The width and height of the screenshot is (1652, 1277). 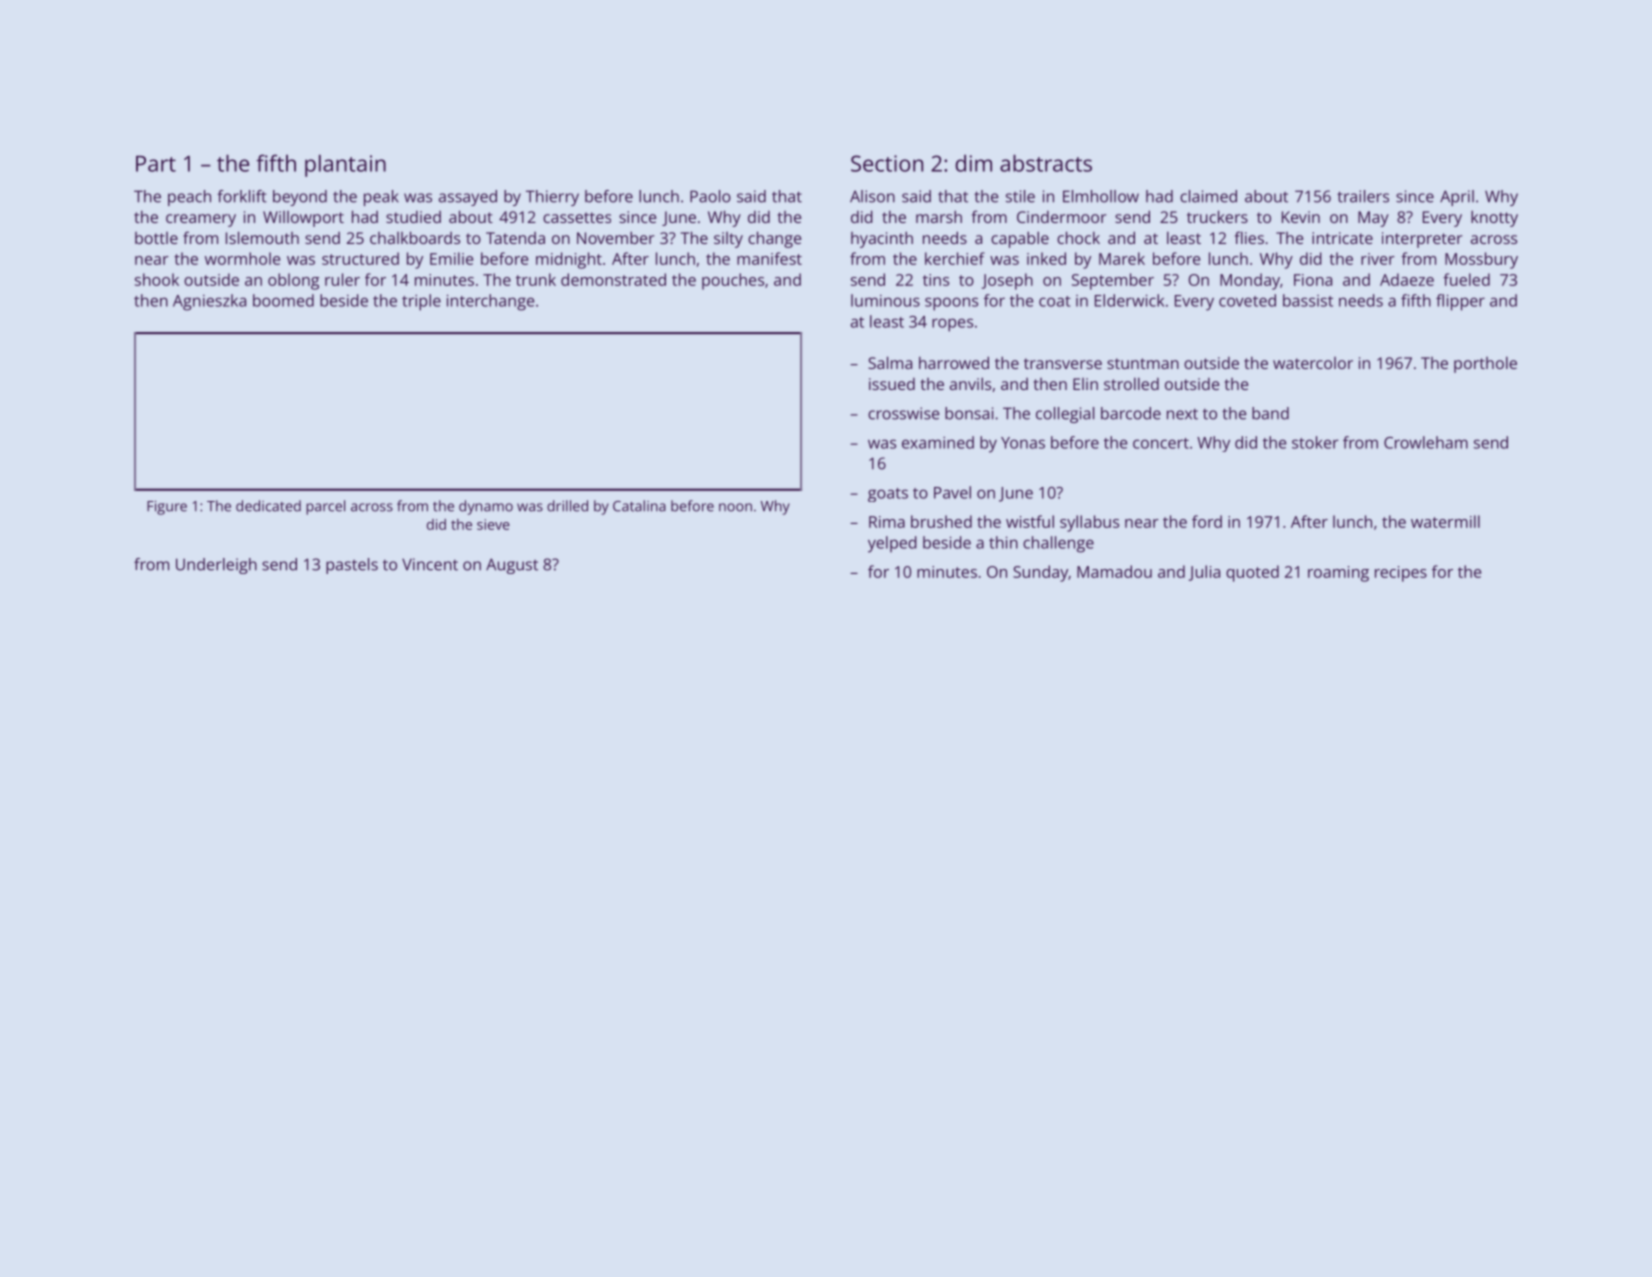 What do you see at coordinates (512, 566) in the screenshot?
I see `August` at bounding box center [512, 566].
